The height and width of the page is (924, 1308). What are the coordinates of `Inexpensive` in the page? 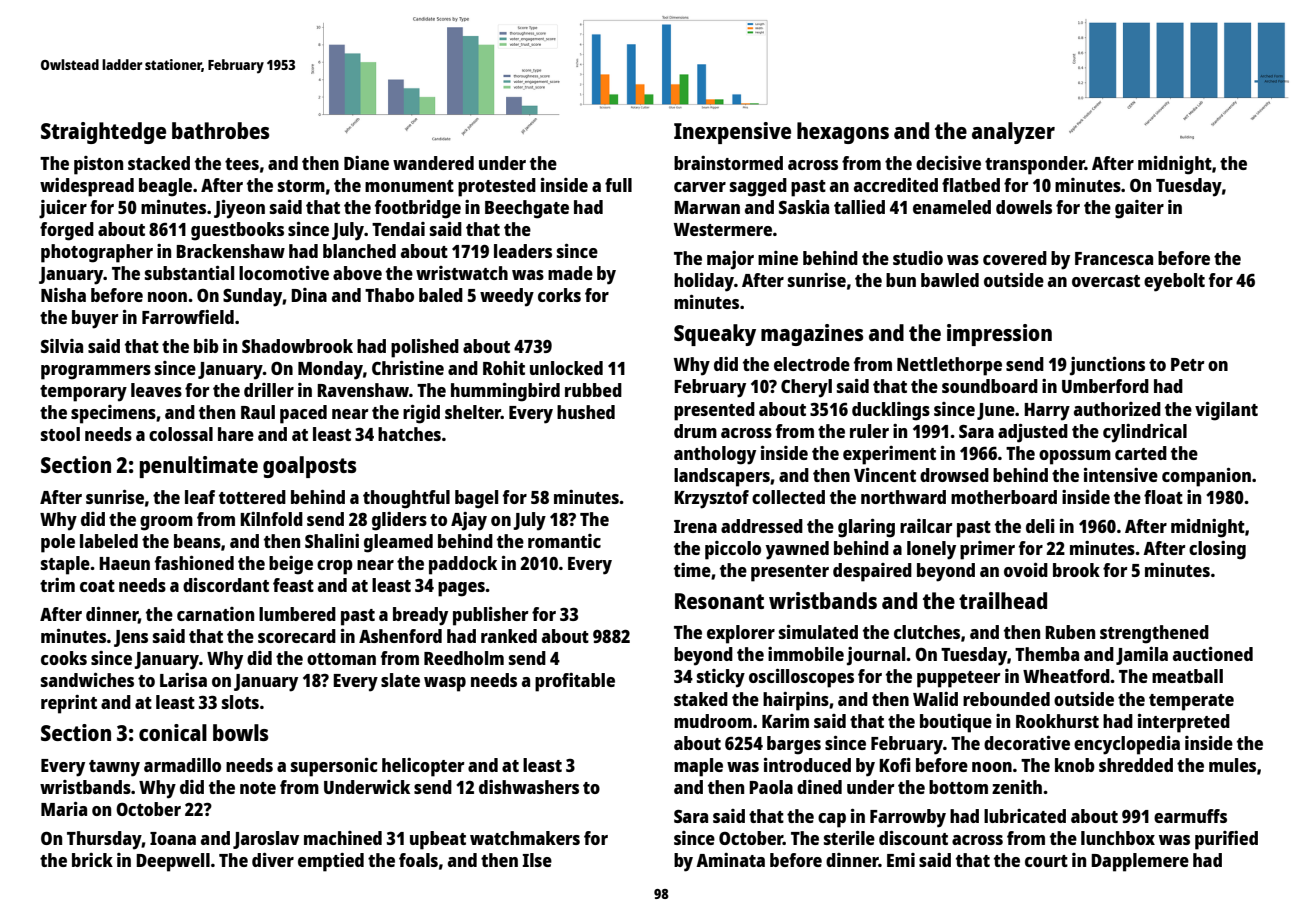 It's located at (732, 133).
